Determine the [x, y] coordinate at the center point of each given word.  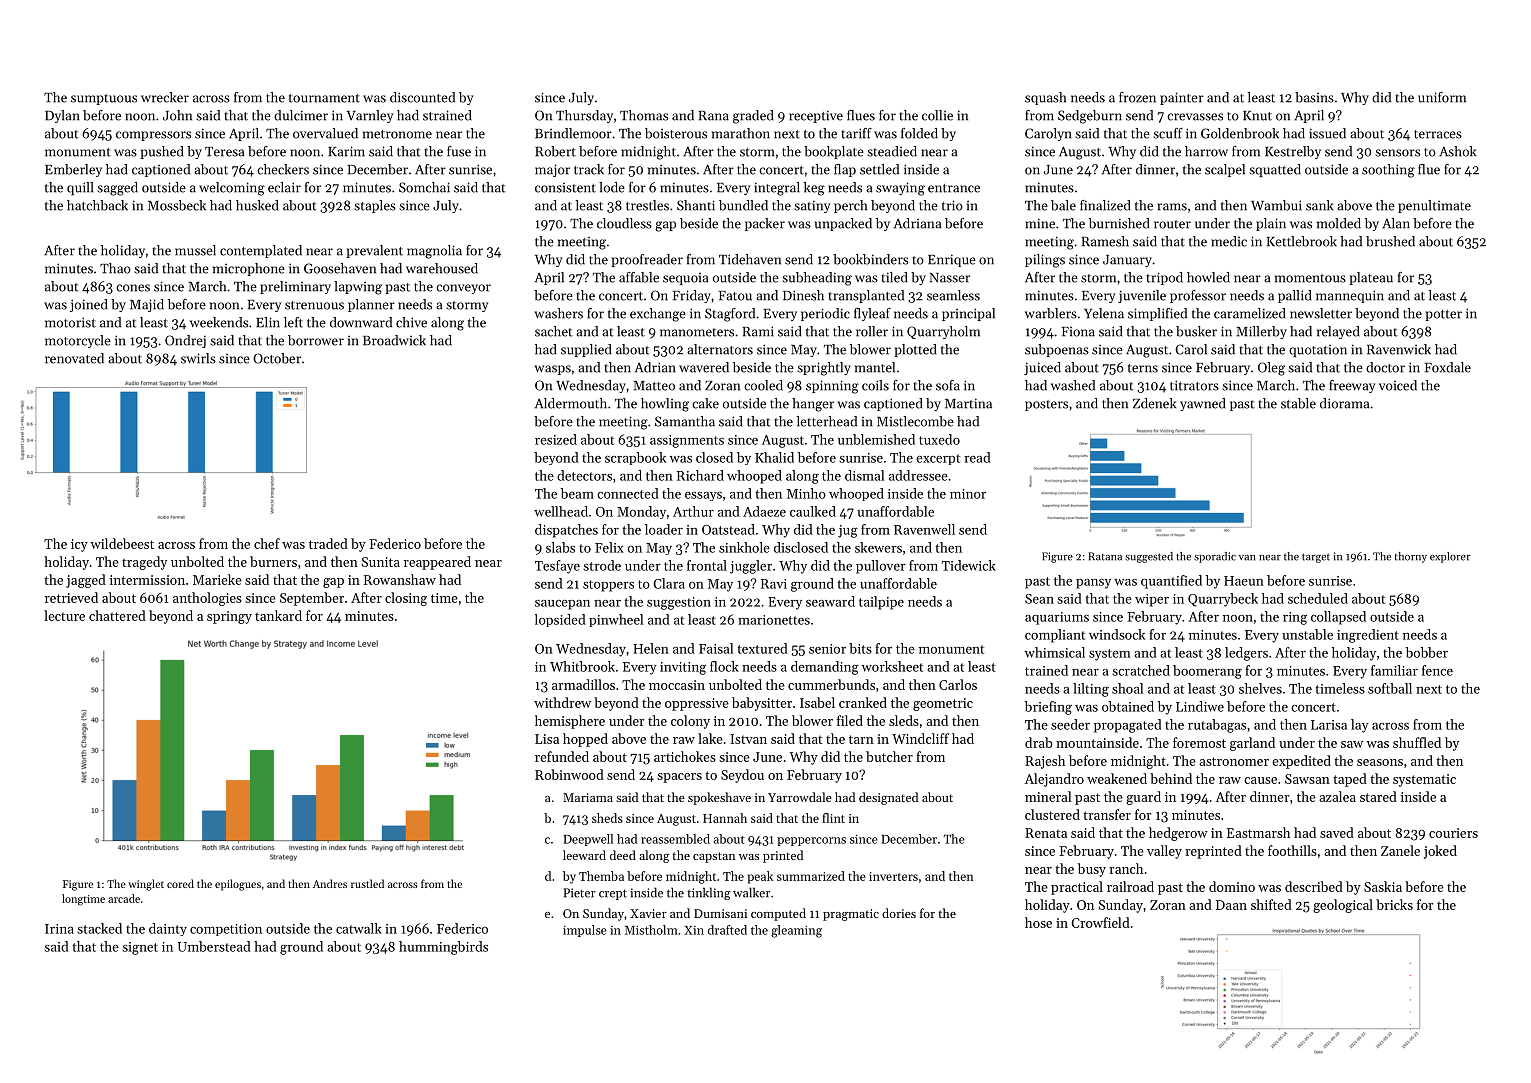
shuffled [1417, 742]
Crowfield [1100, 922]
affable [639, 277]
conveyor [463, 289]
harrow [1206, 151]
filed [850, 720]
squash [1045, 98]
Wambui [1276, 205]
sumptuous [104, 99]
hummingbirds [443, 948]
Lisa [547, 739]
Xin [694, 930]
